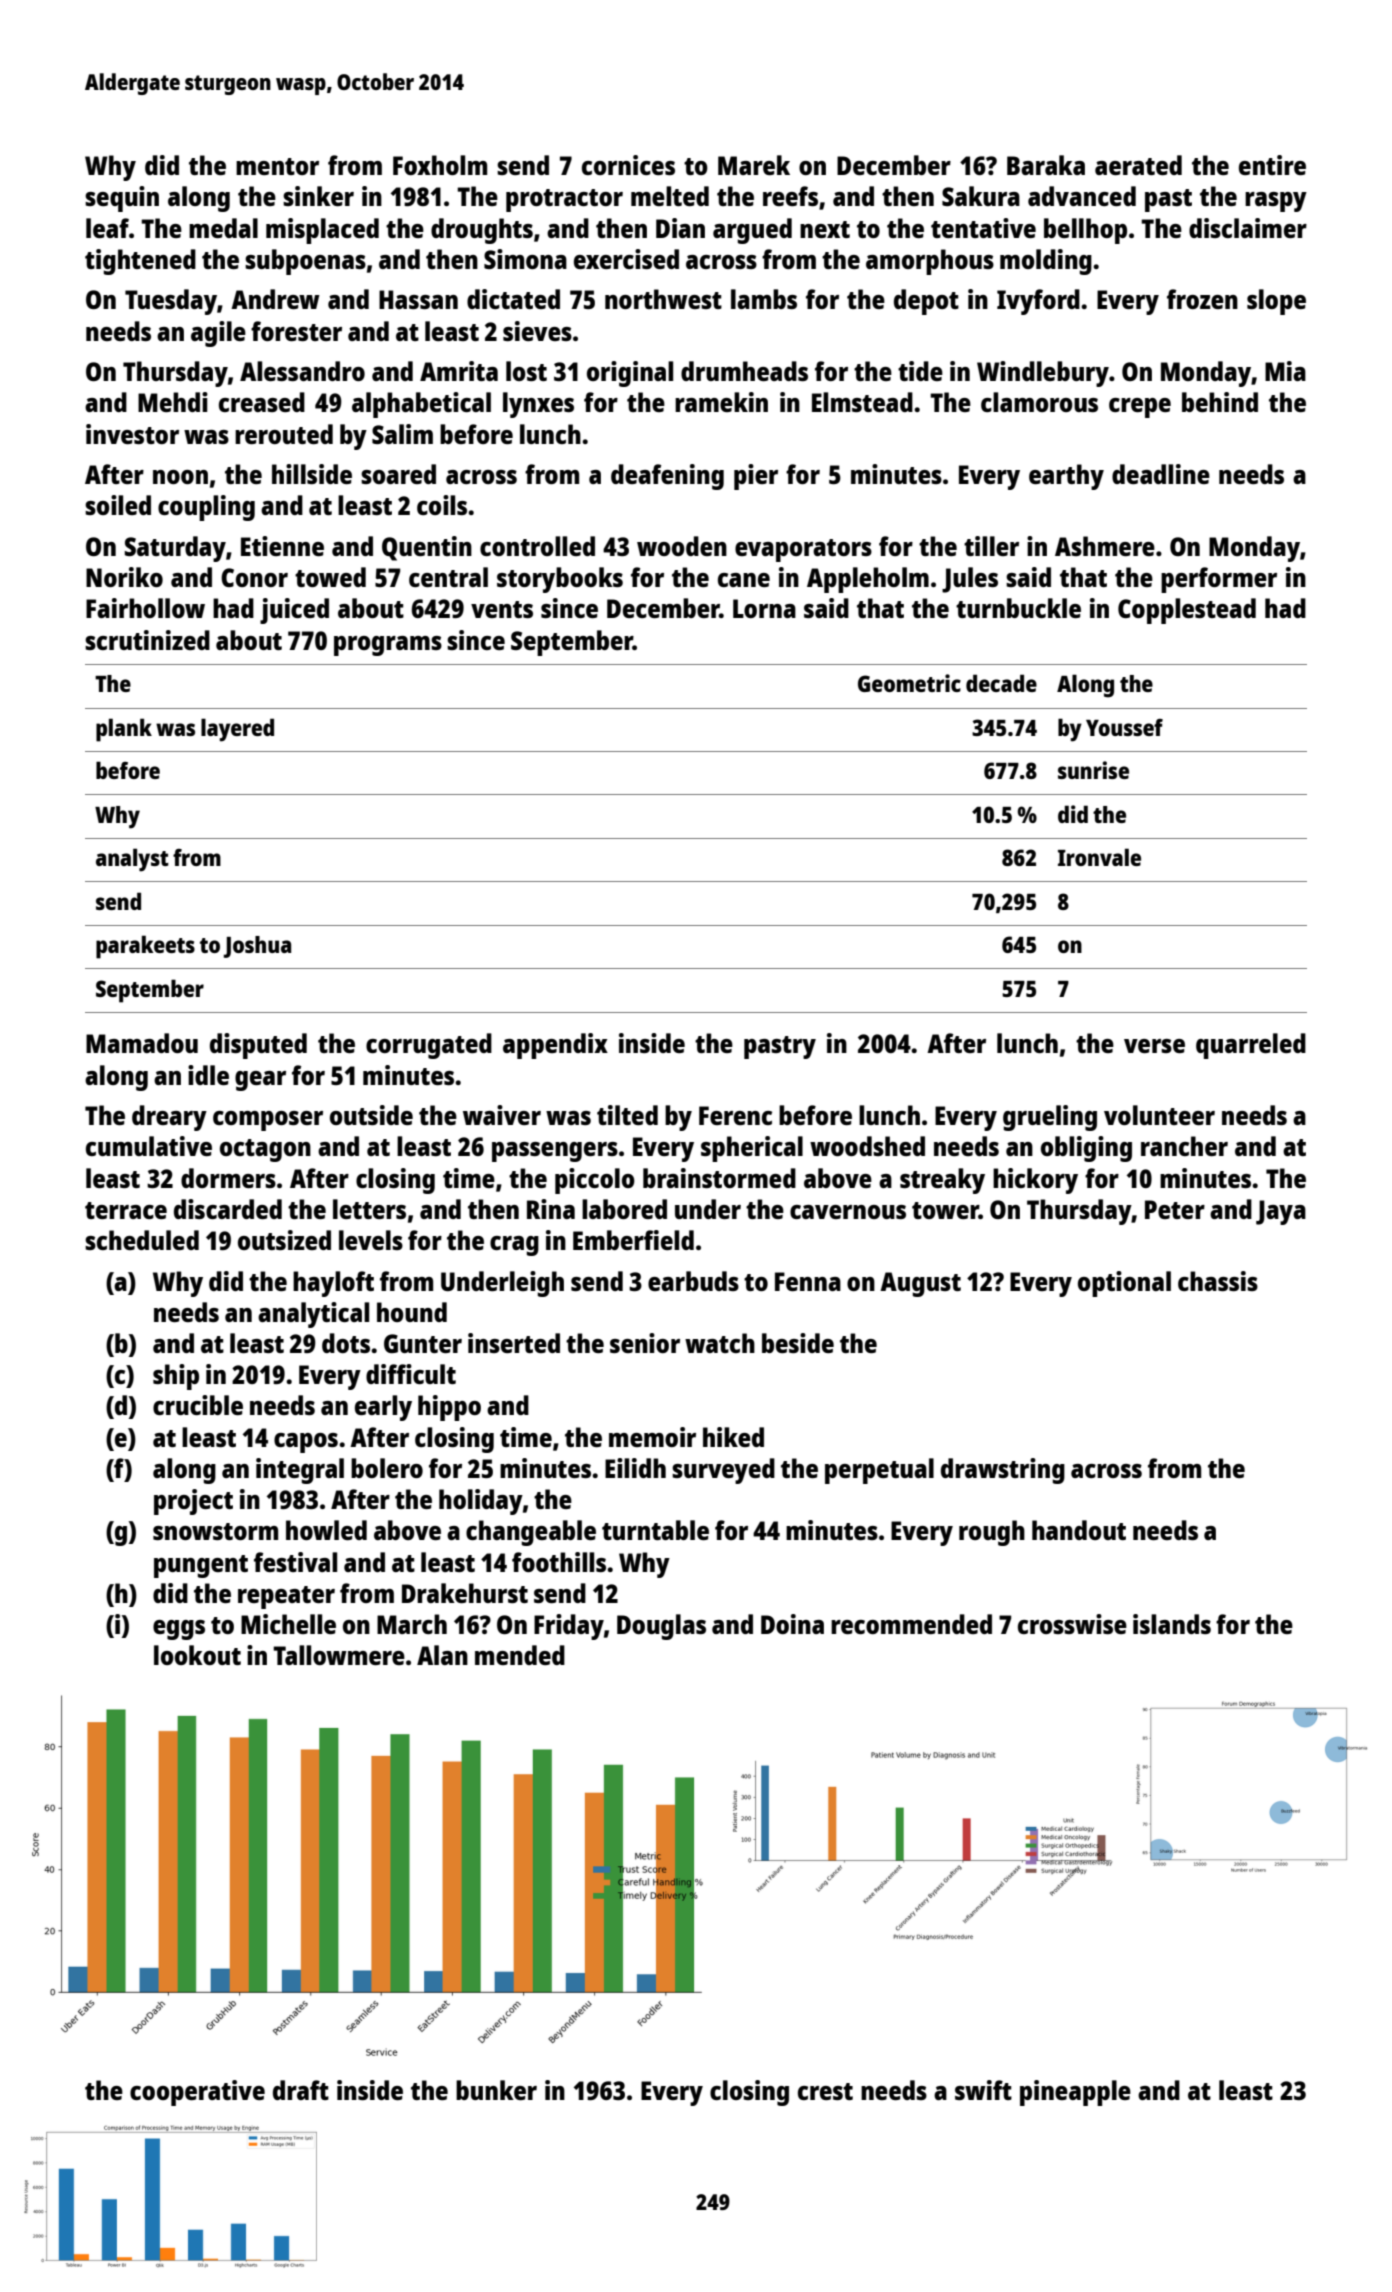 The height and width of the screenshot is (2292, 1392). Describe the element at coordinates (237, 730) in the screenshot. I see `layered` at that location.
